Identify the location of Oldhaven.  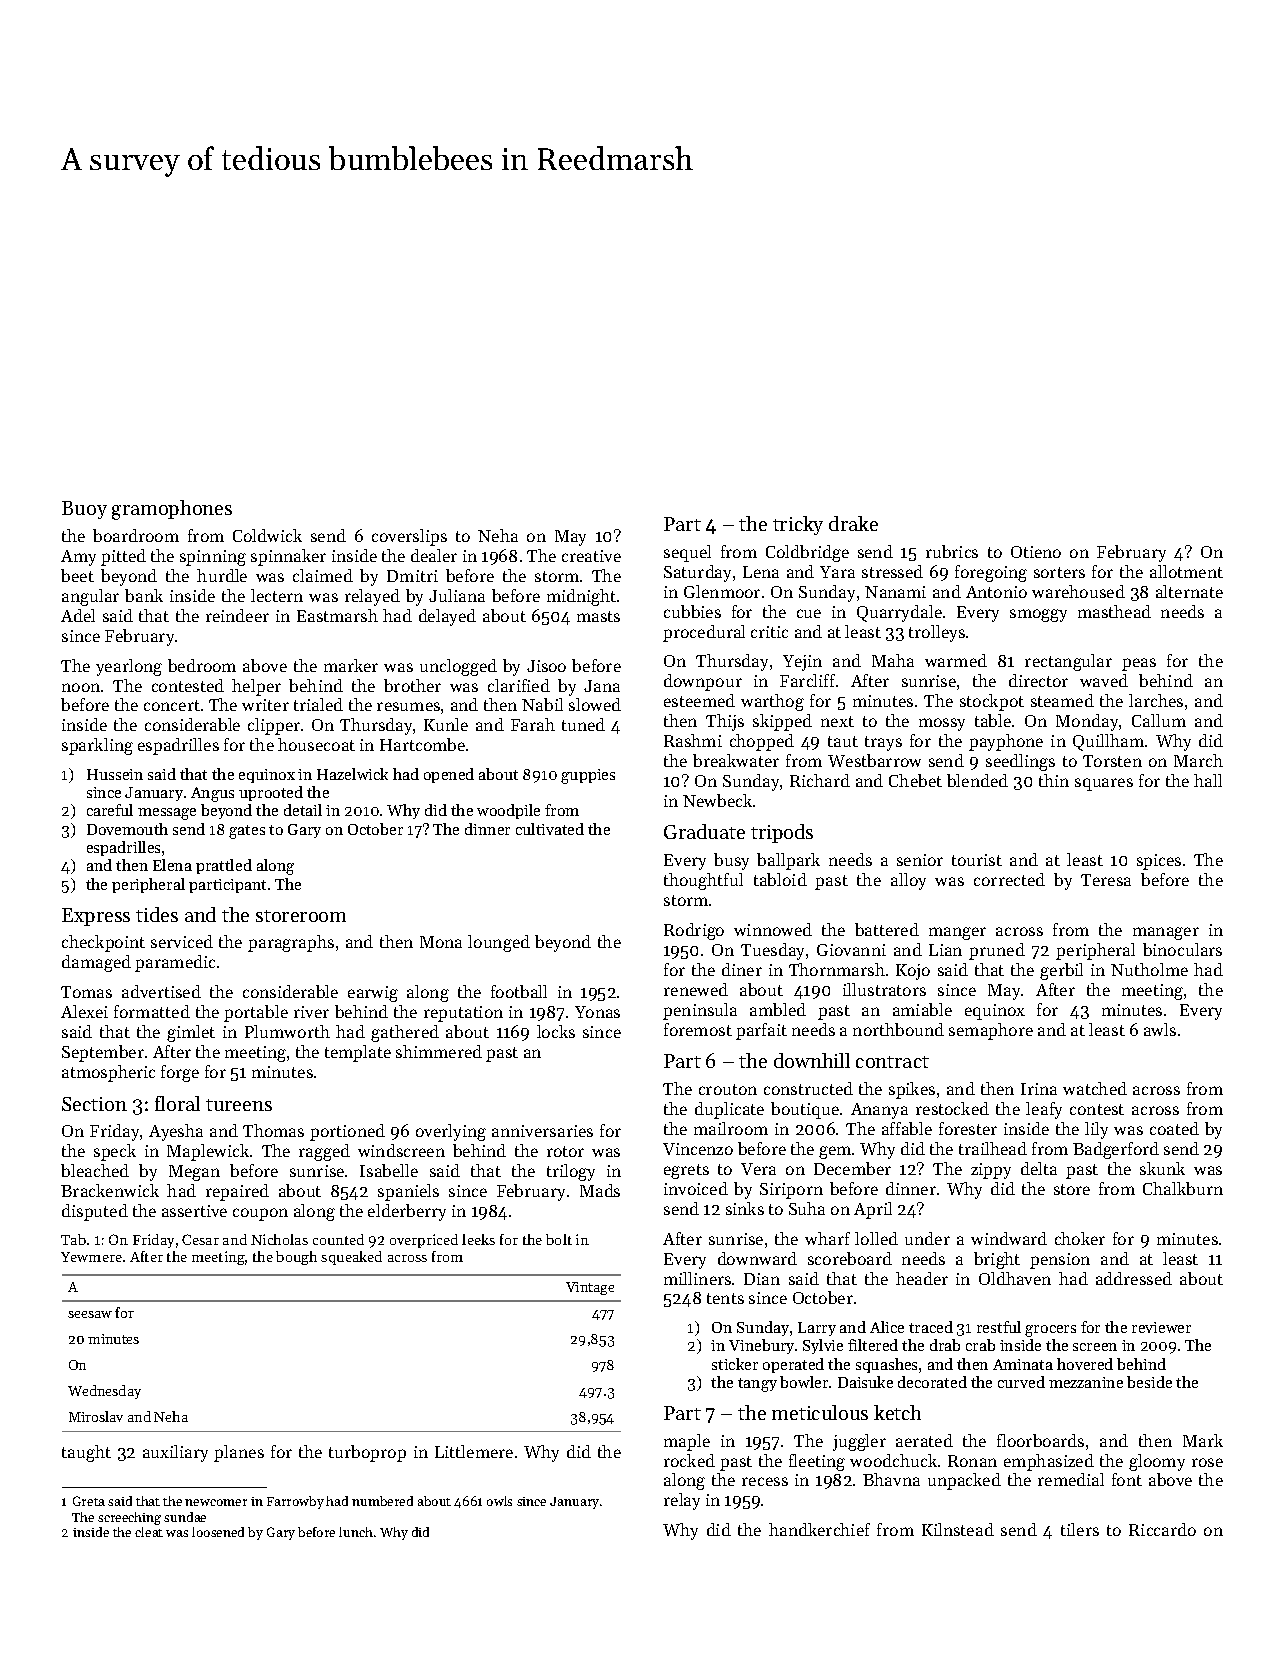
(1015, 1278).
